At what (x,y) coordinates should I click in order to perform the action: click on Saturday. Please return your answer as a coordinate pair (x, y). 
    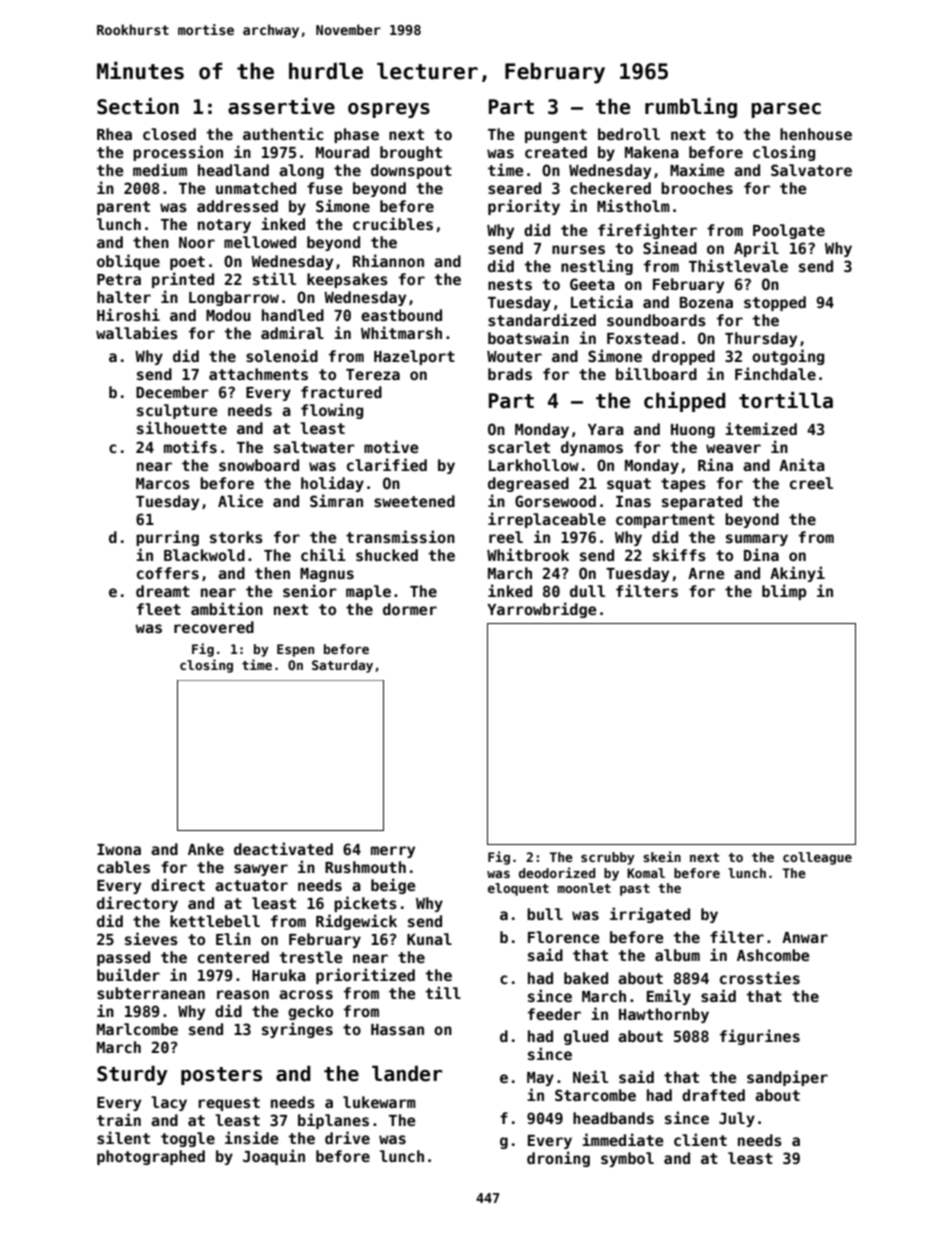
    Looking at the image, I should click on (342, 666).
